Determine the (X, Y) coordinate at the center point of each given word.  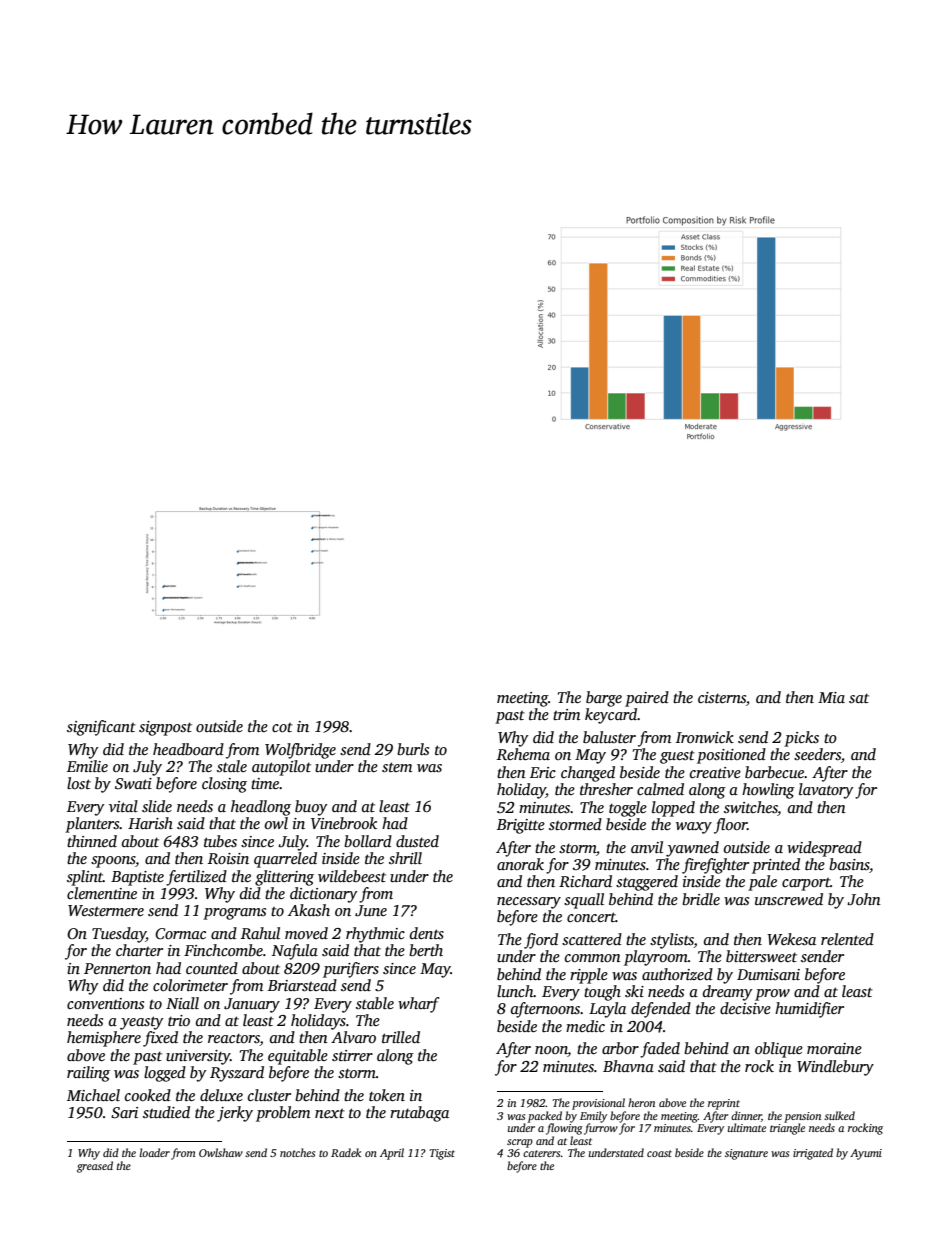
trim (566, 714)
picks (801, 739)
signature (746, 1154)
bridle (701, 899)
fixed (160, 1039)
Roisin (228, 859)
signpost (165, 728)
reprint (724, 1104)
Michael (93, 1095)
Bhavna (628, 1066)
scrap (520, 1143)
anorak (520, 864)
